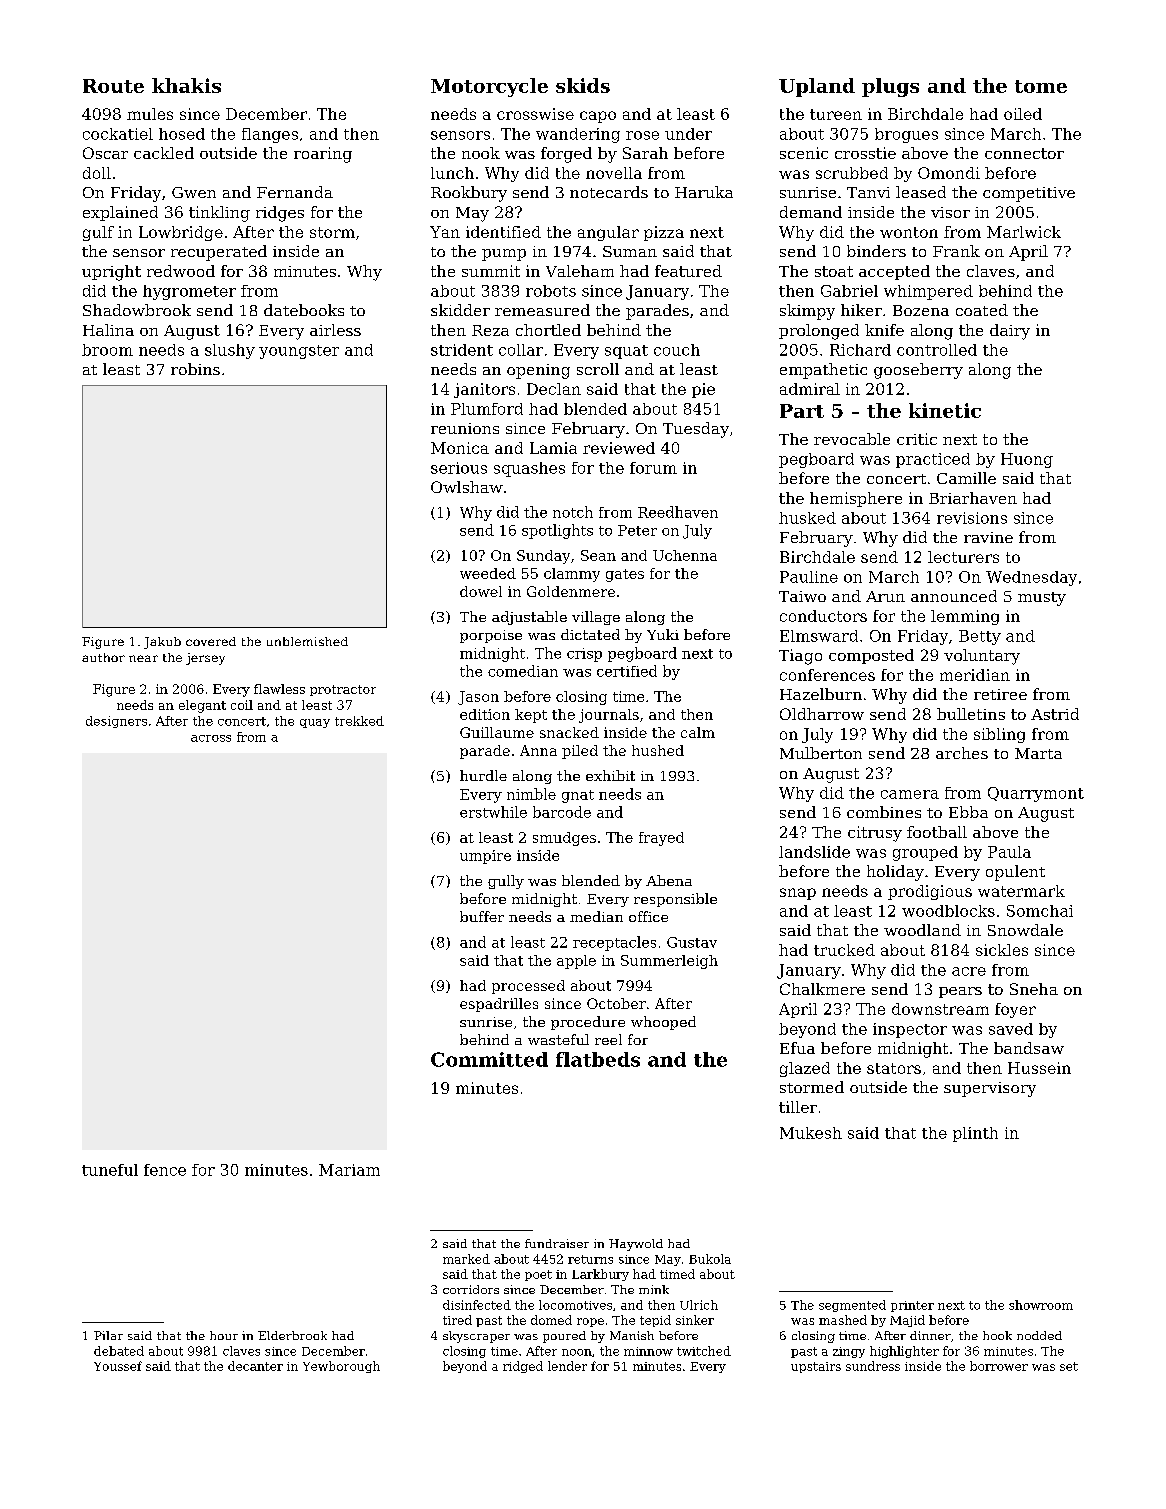 The height and width of the document is (1509, 1166). What do you see at coordinates (1040, 911) in the document?
I see `Somchai` at bounding box center [1040, 911].
